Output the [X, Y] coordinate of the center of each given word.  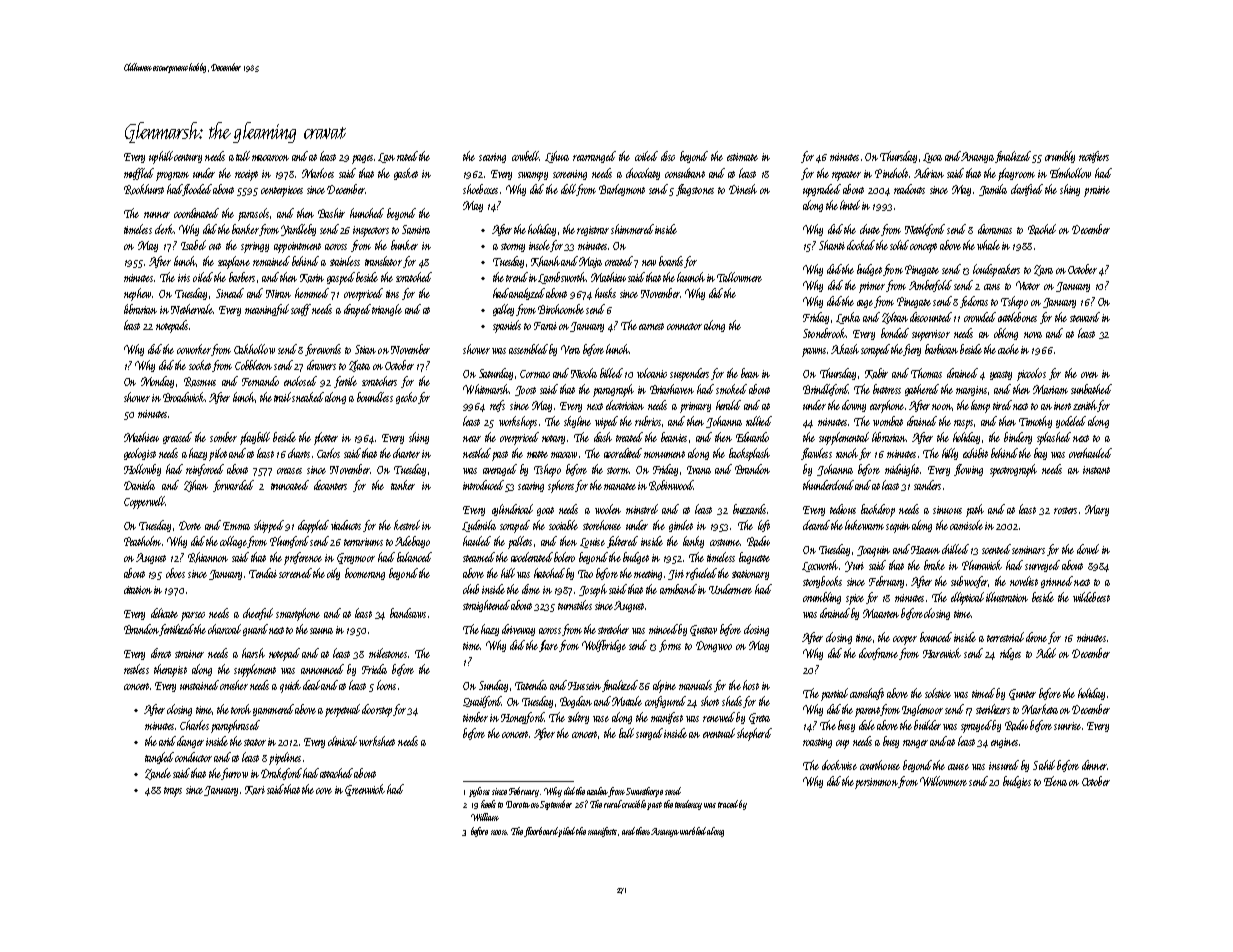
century [188, 158]
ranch [847, 453]
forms [670, 646]
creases [289, 471]
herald [728, 405]
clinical [342, 741]
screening [570, 175]
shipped [269, 526]
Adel [1046, 653]
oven [1089, 375]
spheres [561, 486]
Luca [932, 158]
